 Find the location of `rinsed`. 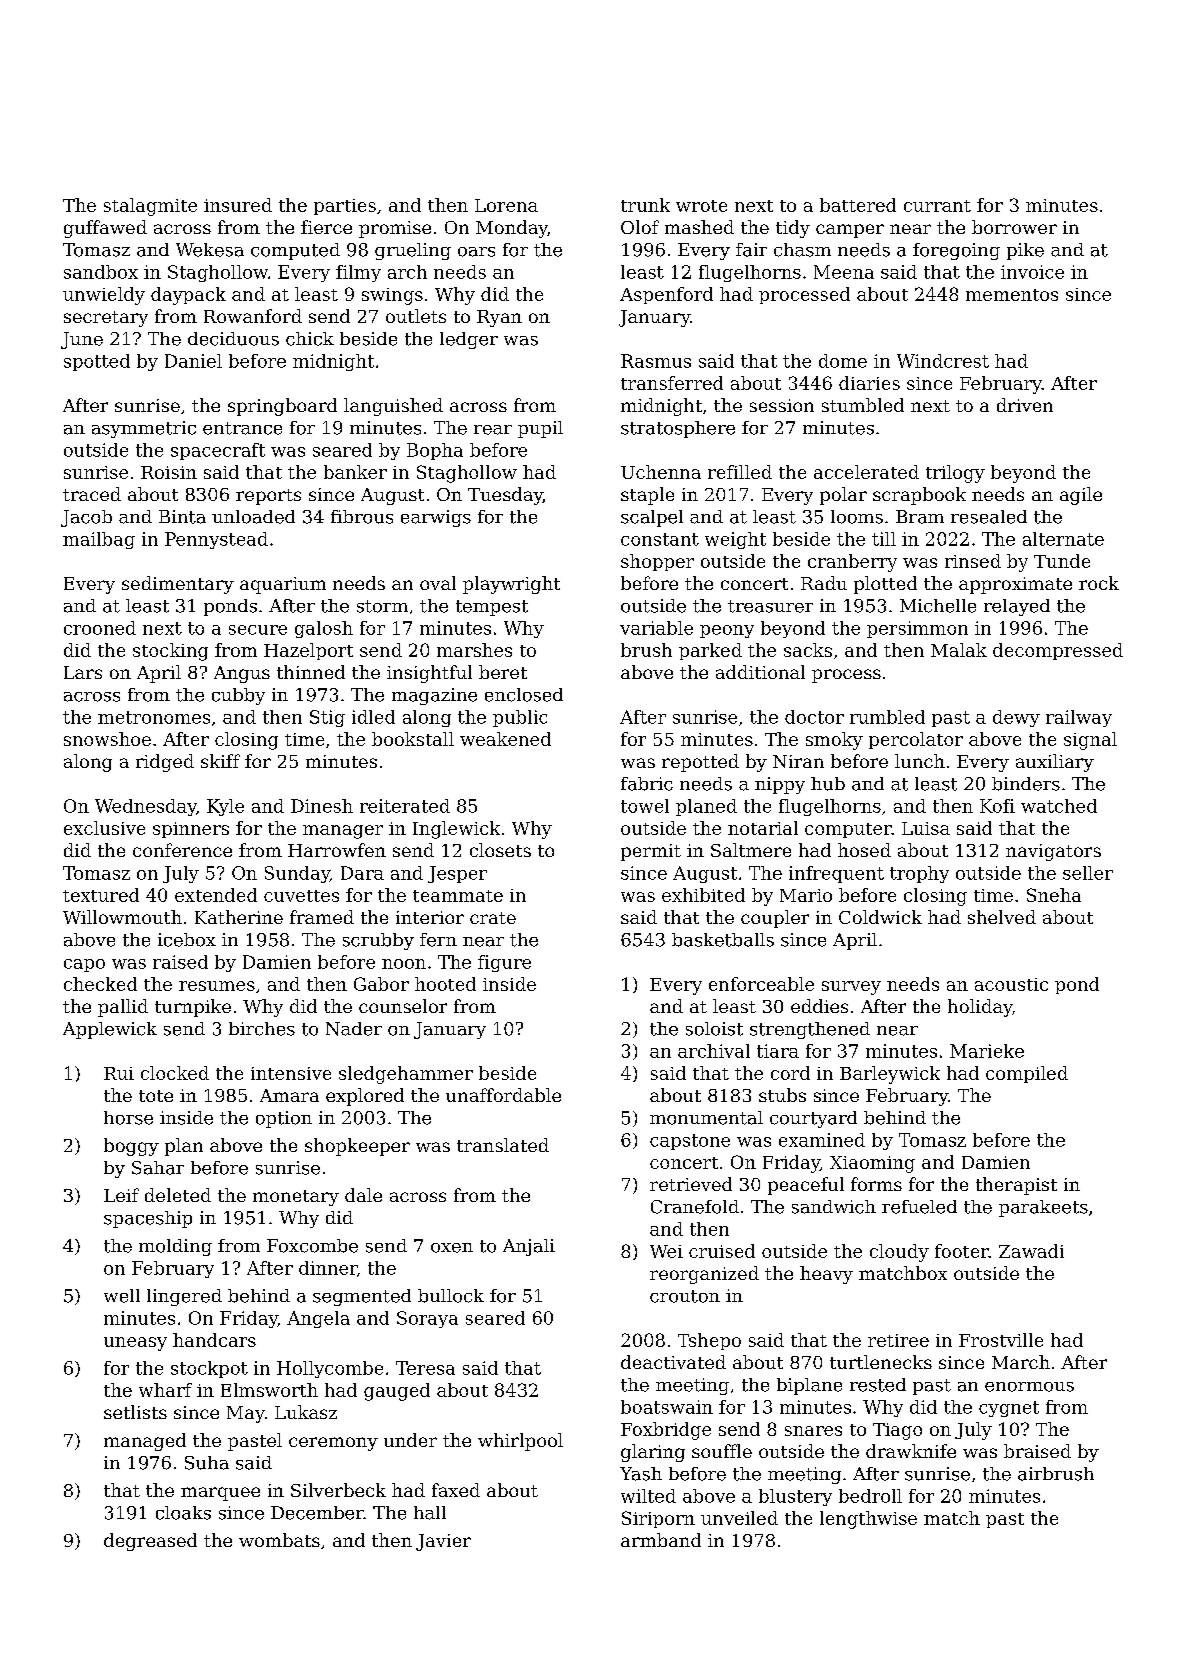

rinsed is located at coordinates (973, 561).
